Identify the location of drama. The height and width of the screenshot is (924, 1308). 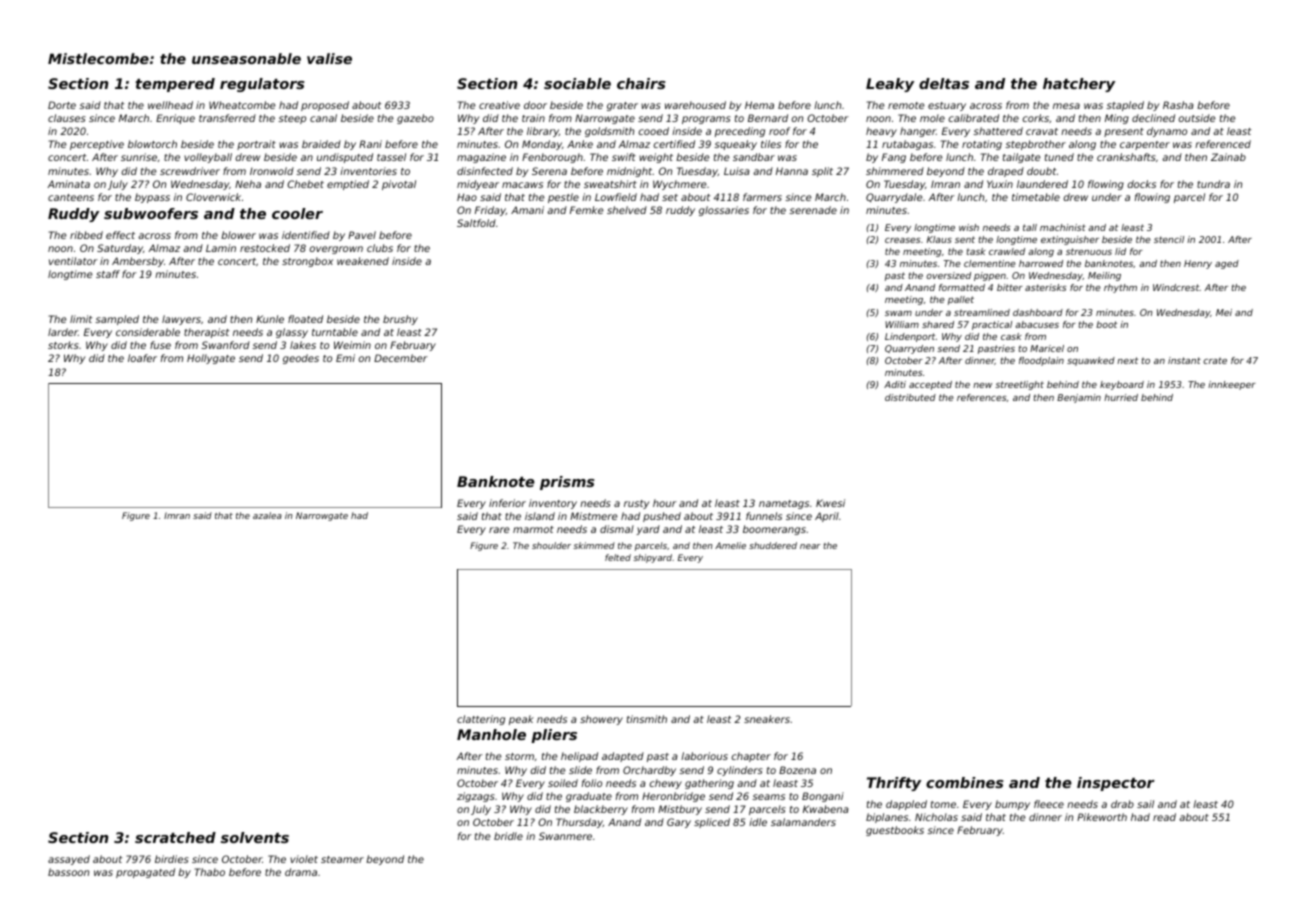
(301, 872).
